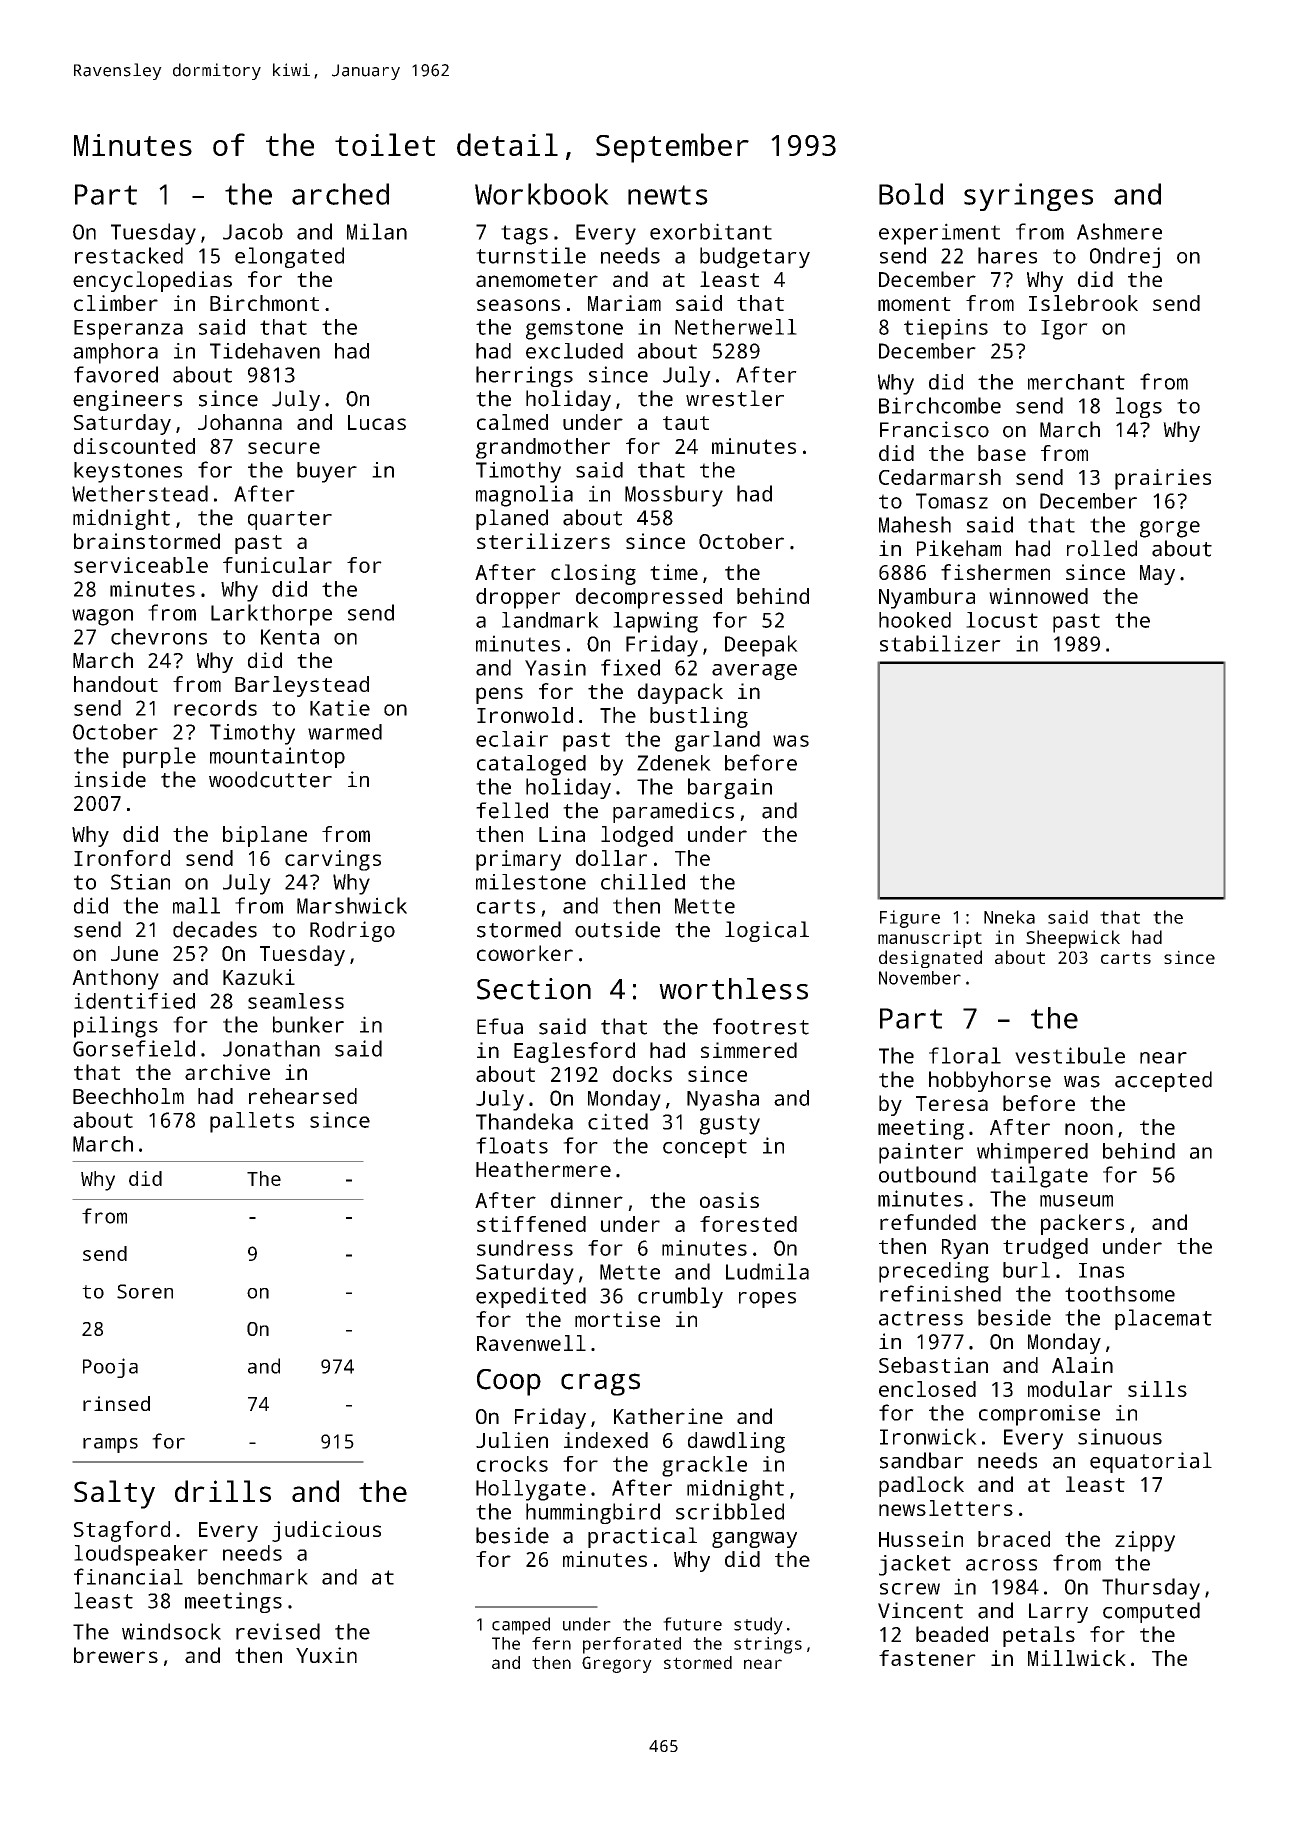  What do you see at coordinates (649, 598) in the screenshot?
I see `decompressed` at bounding box center [649, 598].
